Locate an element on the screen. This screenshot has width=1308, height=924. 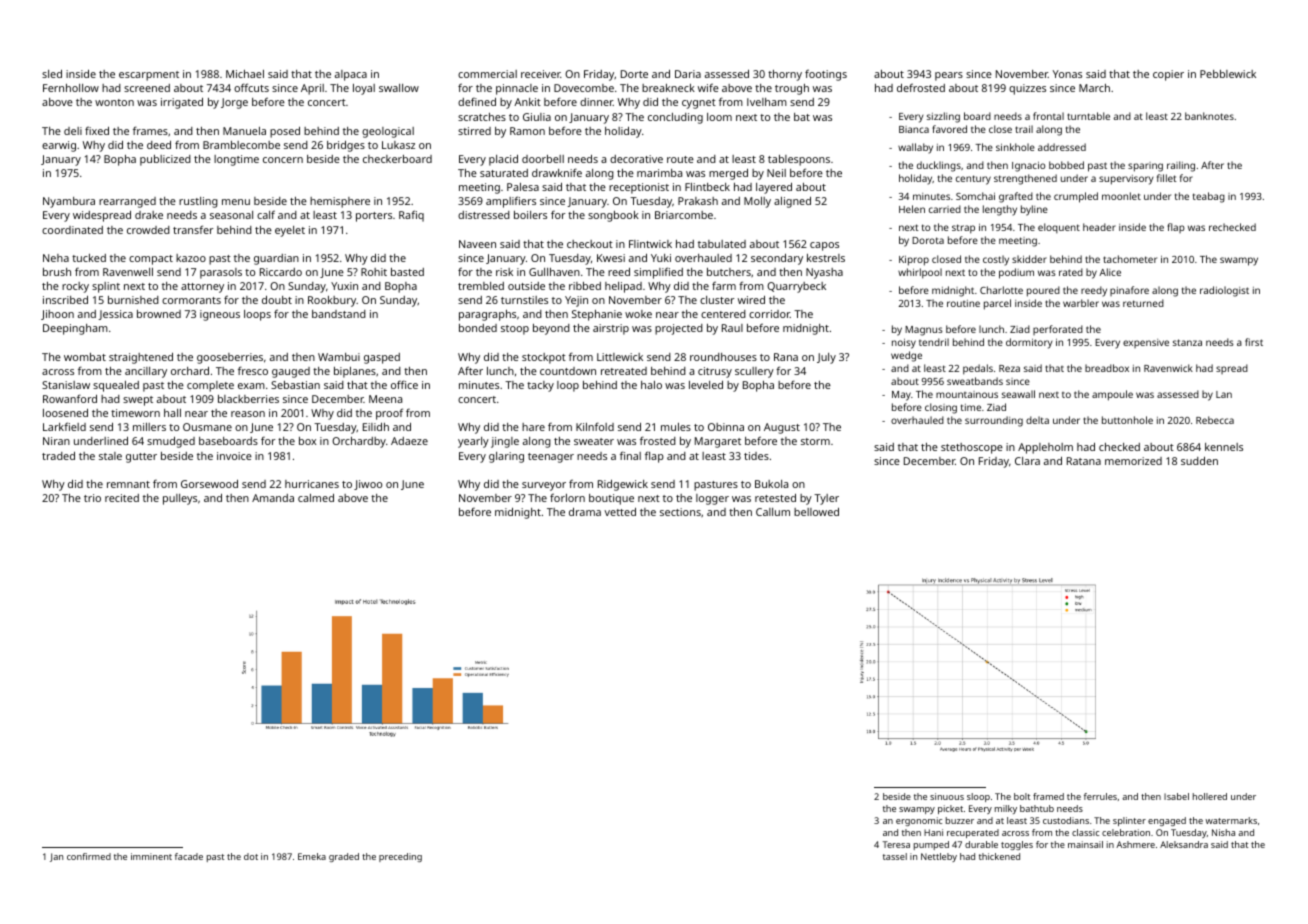
butchers is located at coordinates (729, 272).
